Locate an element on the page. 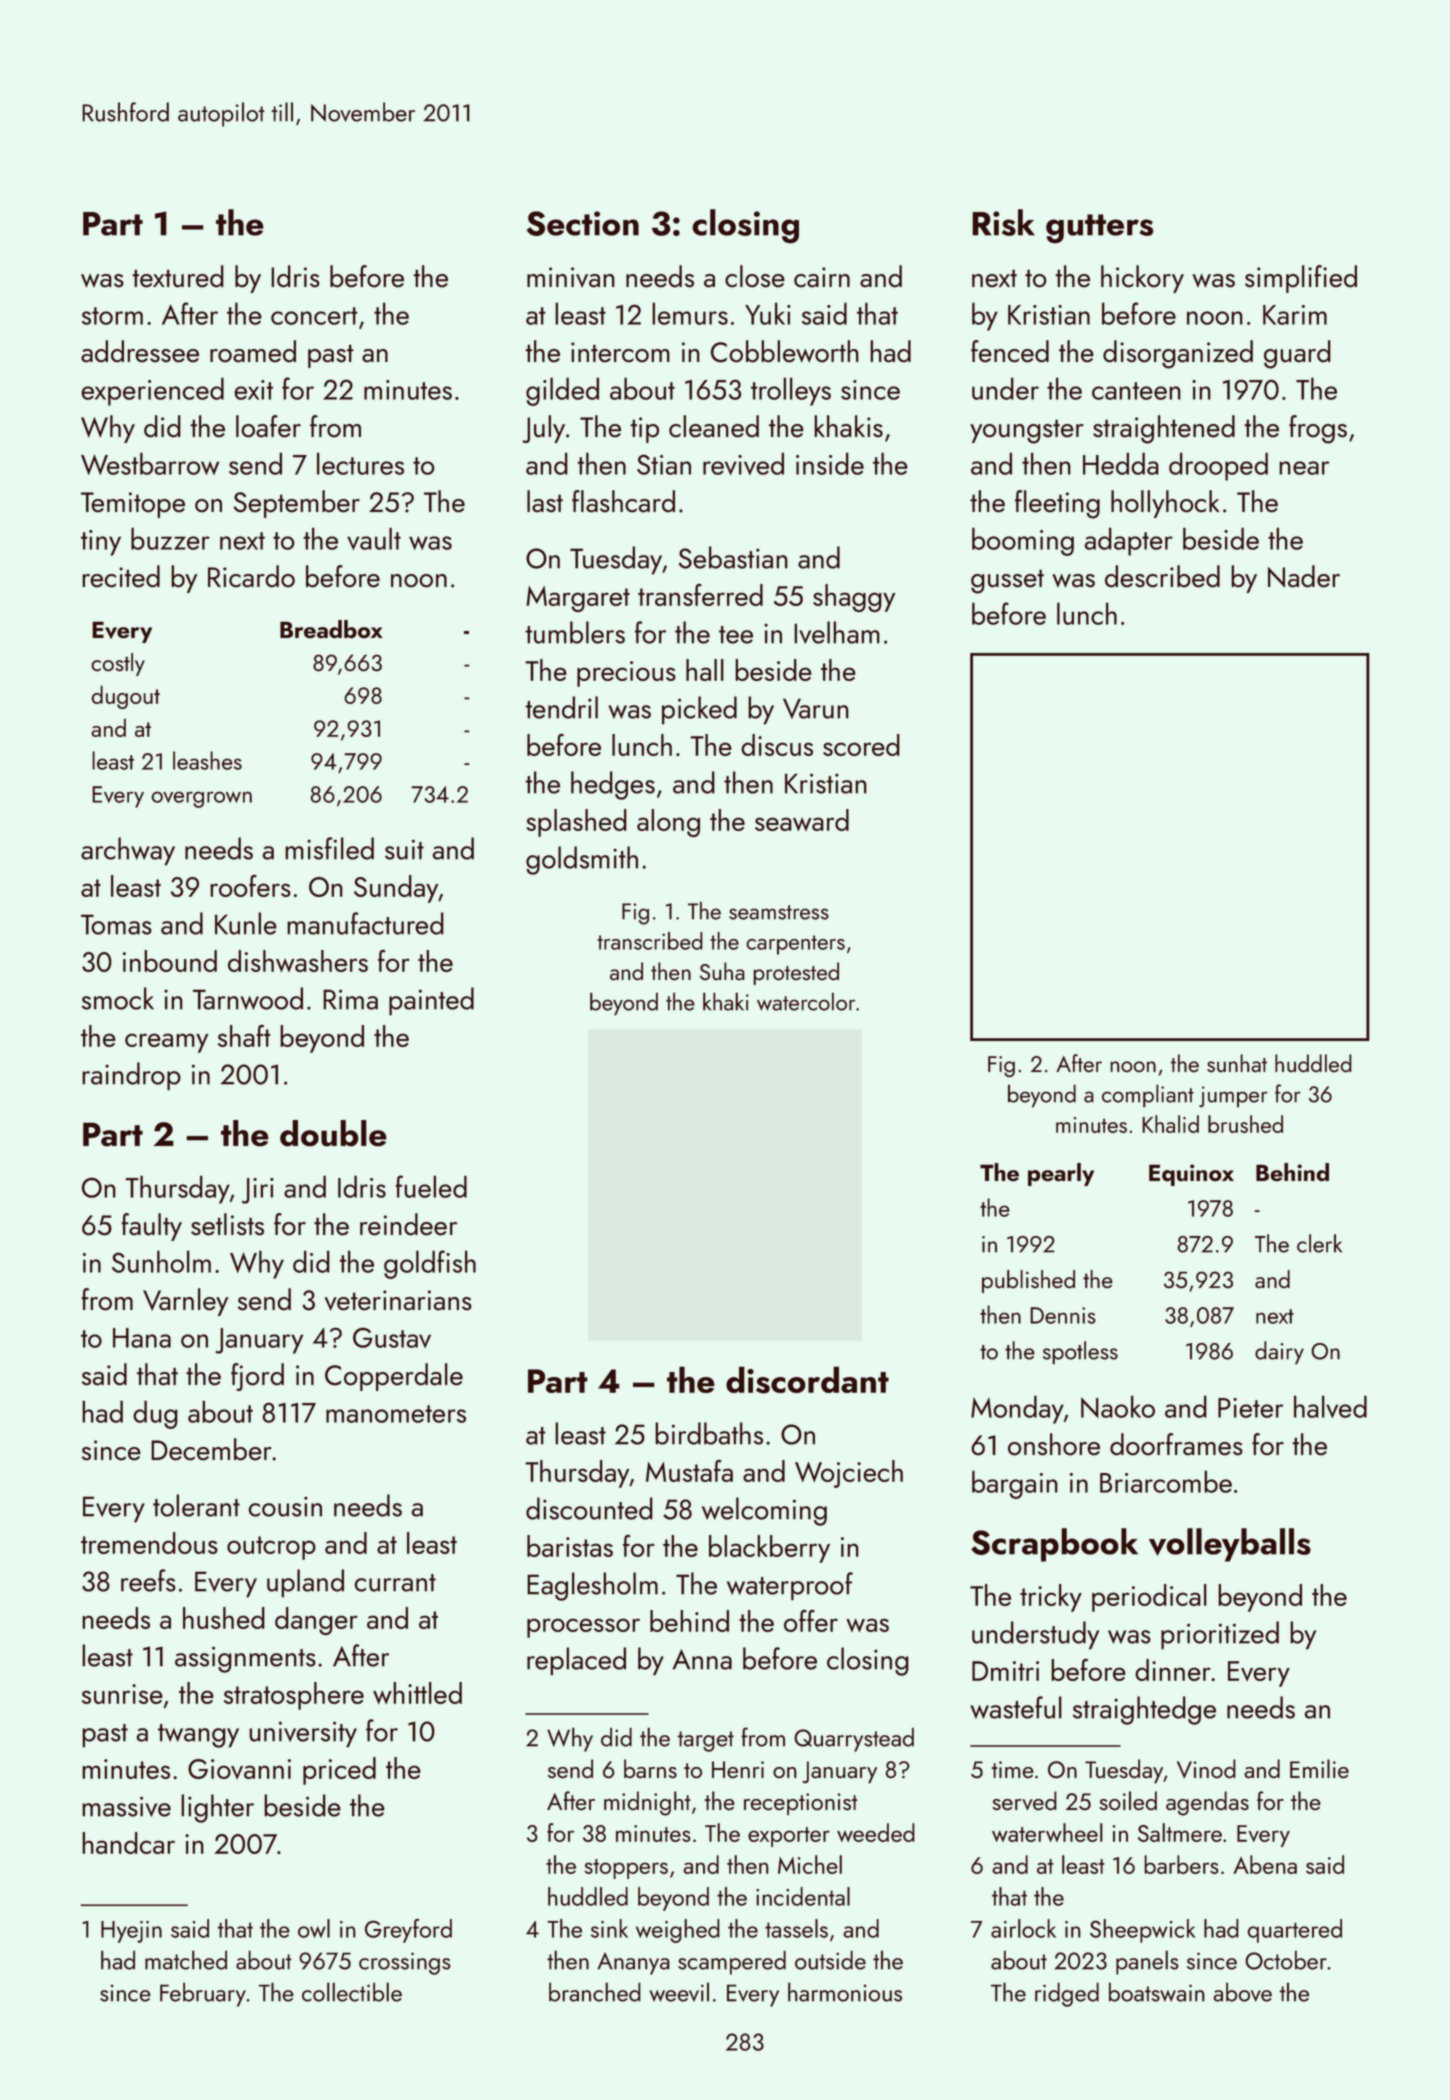 The width and height of the document is (1450, 2100). textured is located at coordinates (178, 276).
